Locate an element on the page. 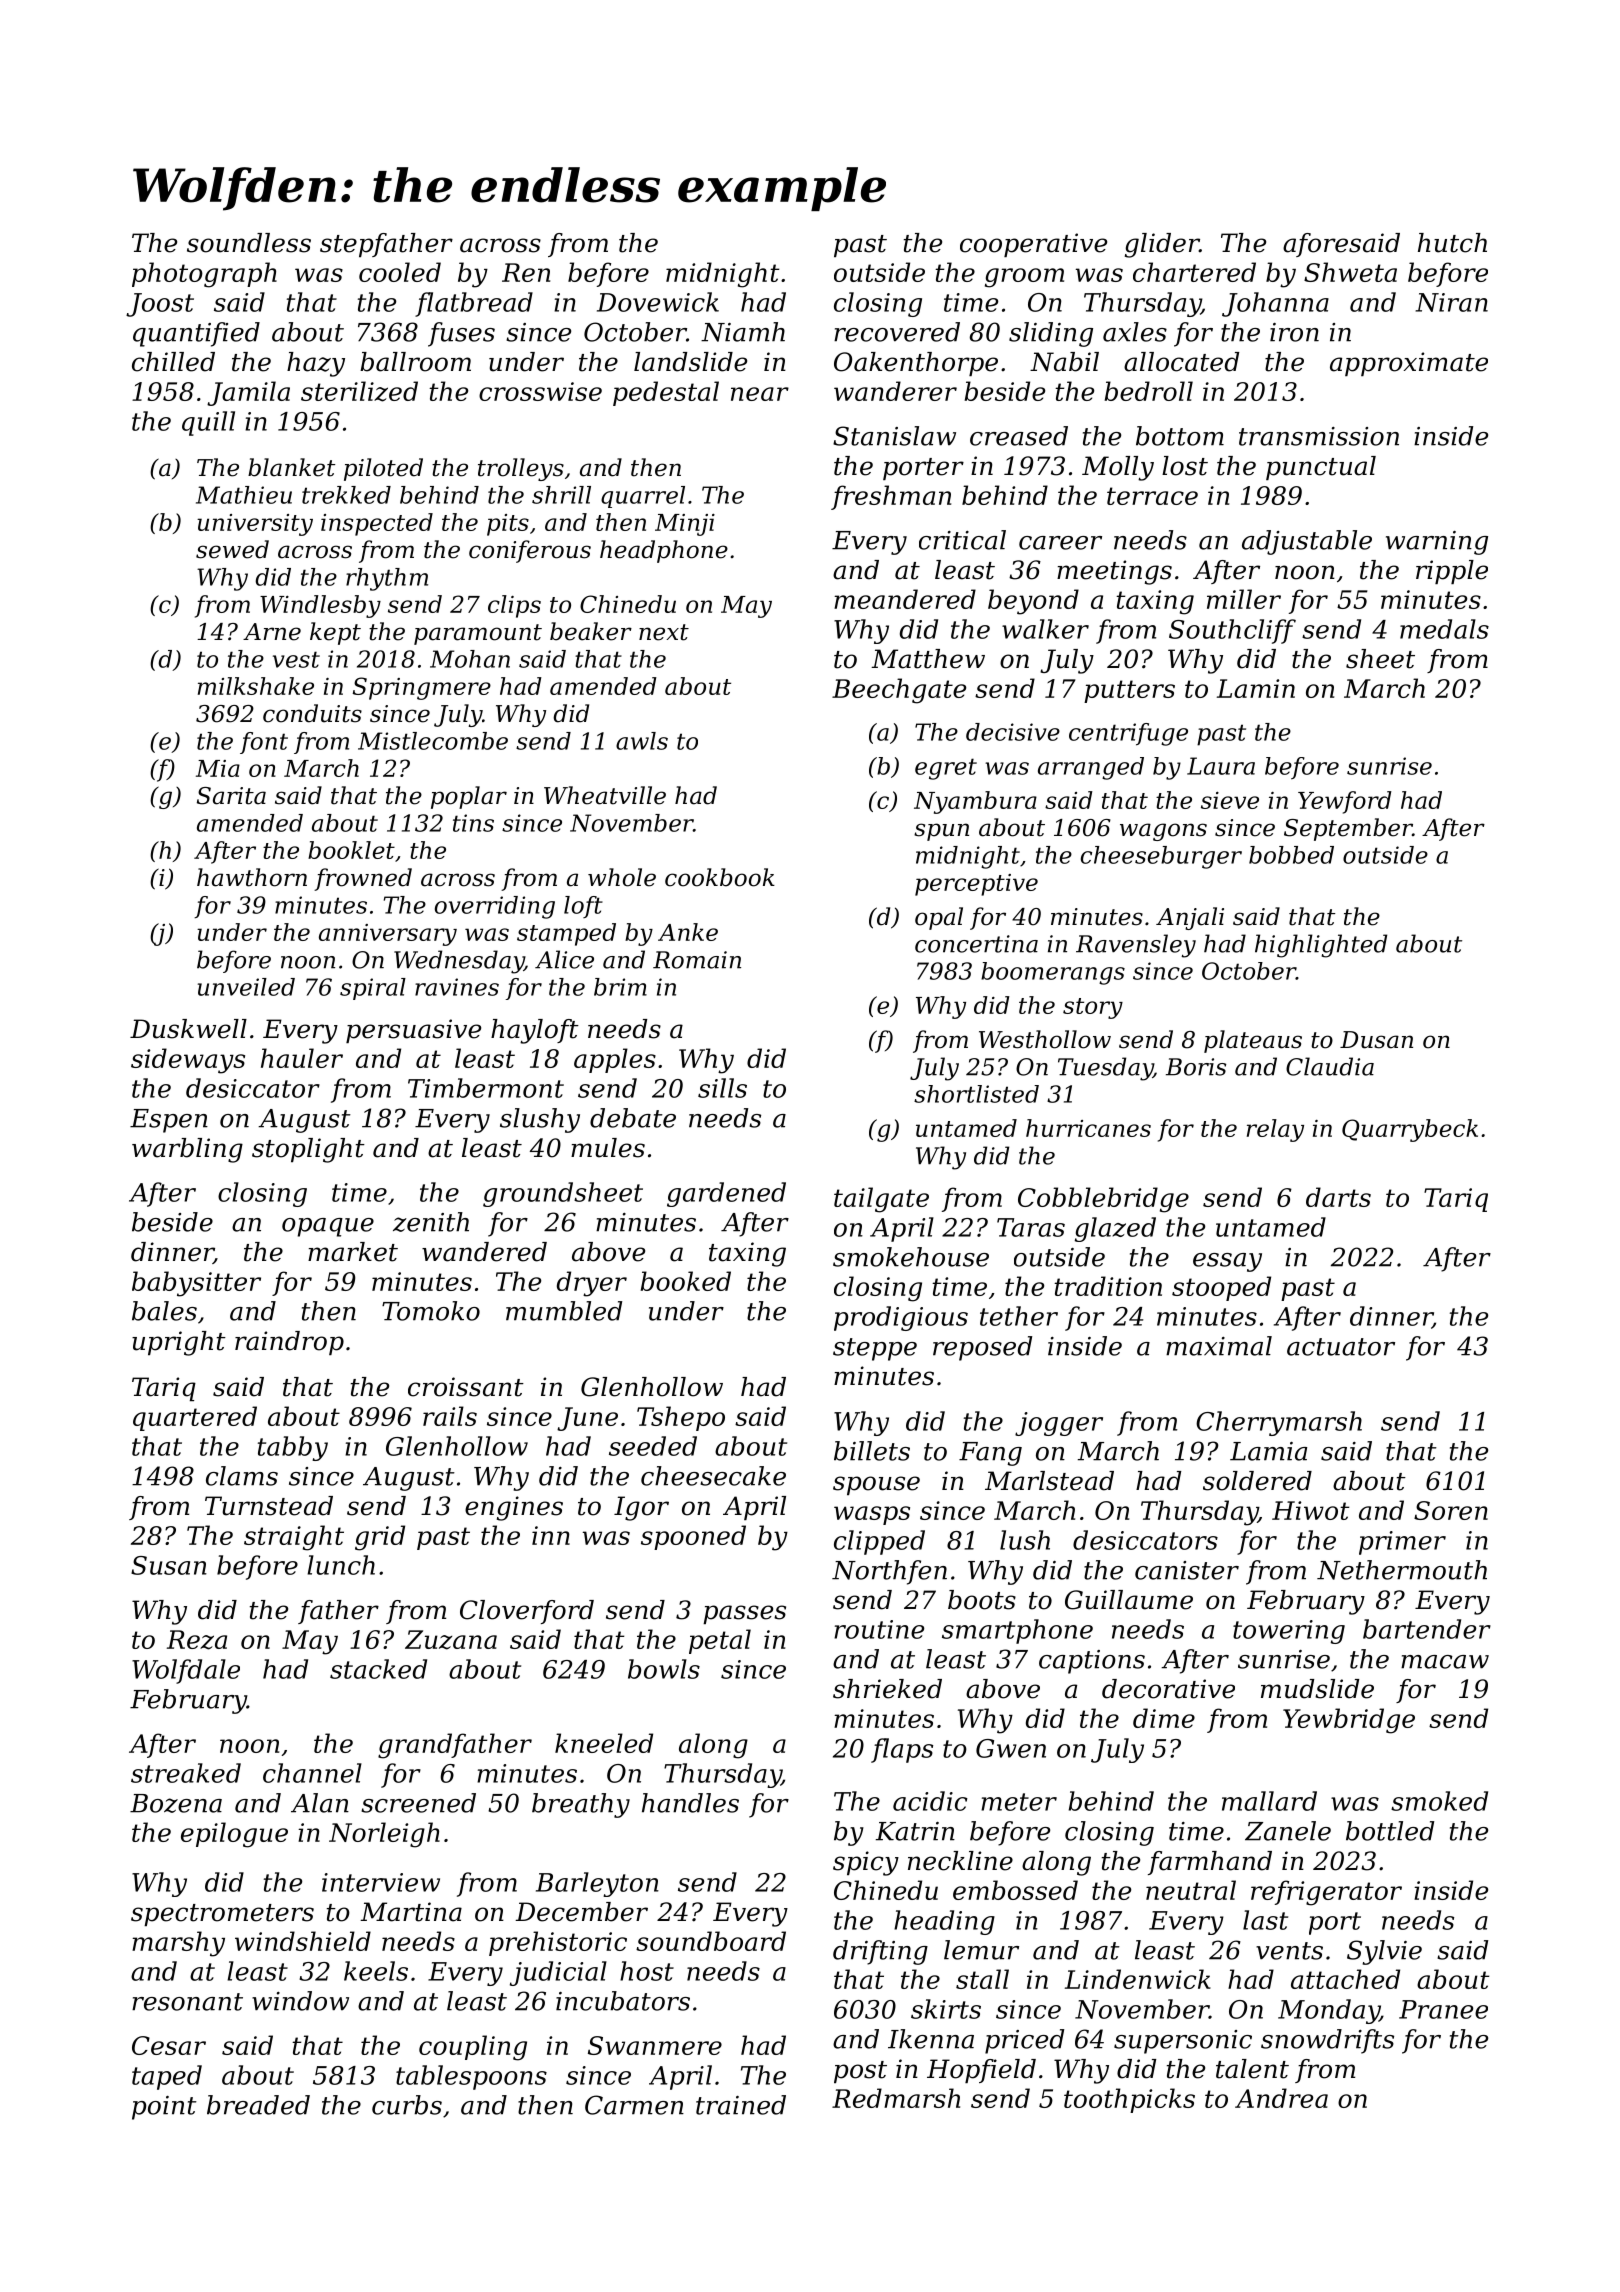 The height and width of the image is (2292, 1620). Anjali is located at coordinates (1190, 918).
